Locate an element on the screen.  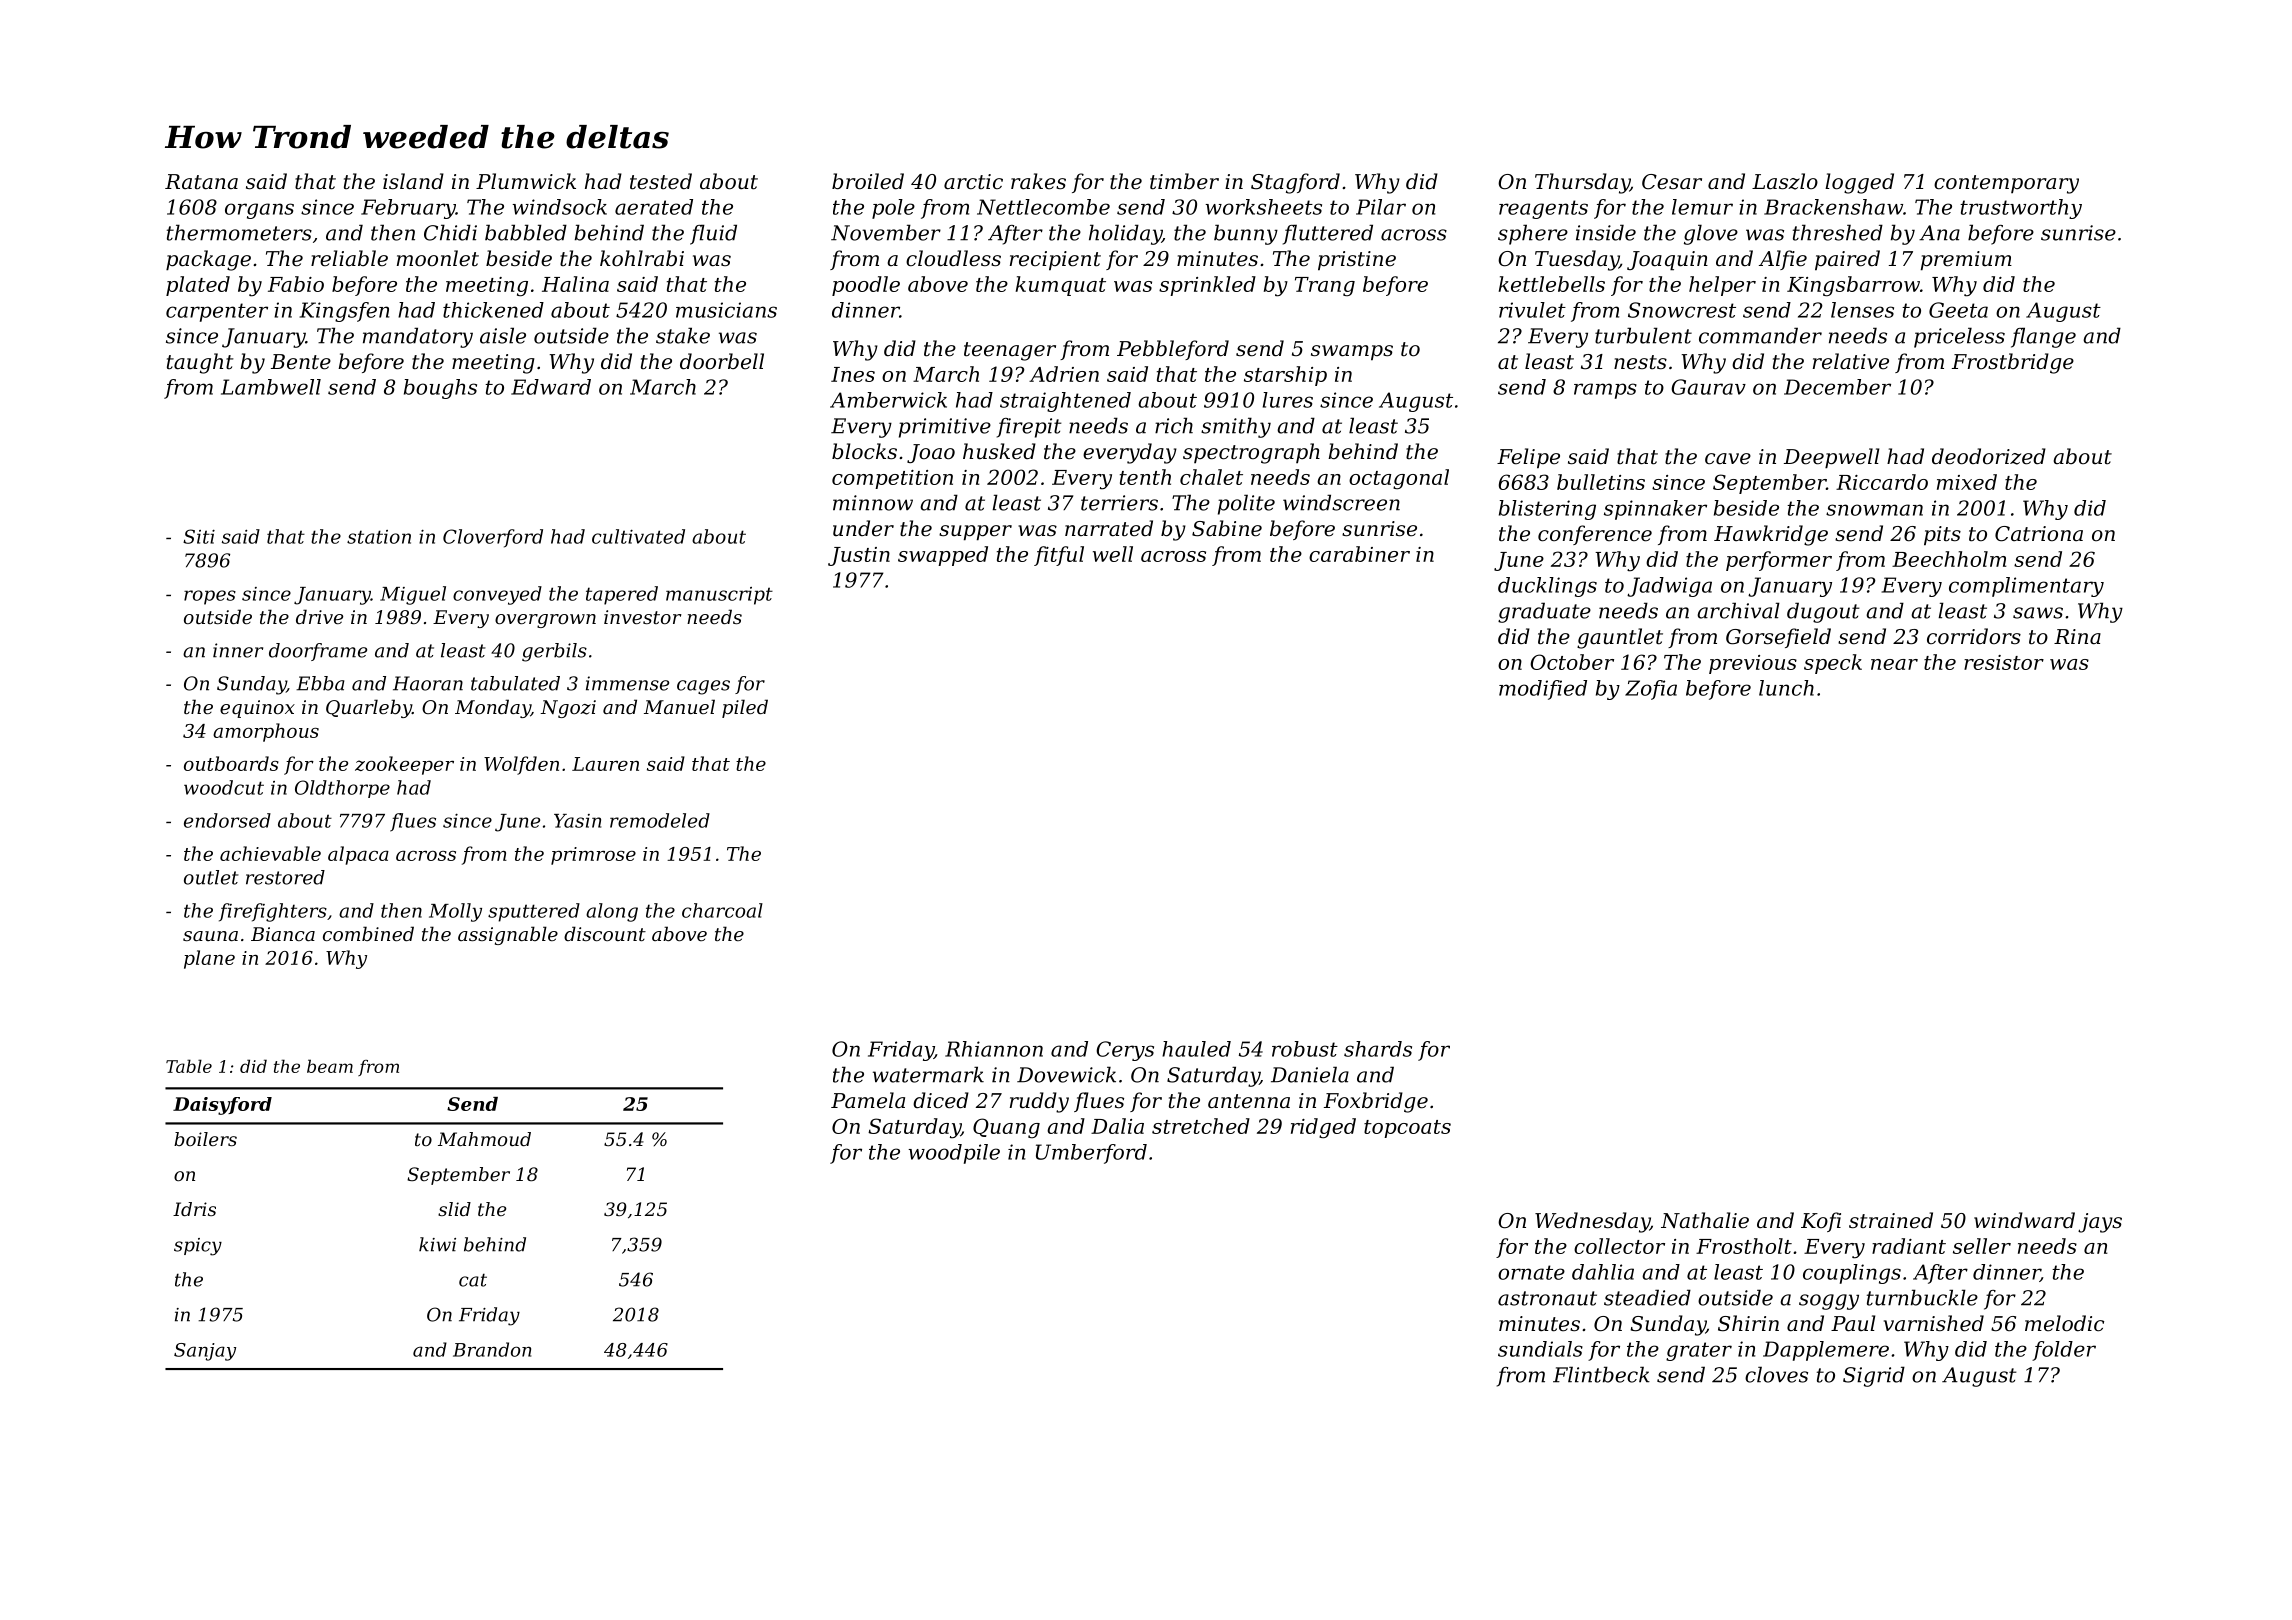
primrose is located at coordinates (593, 856).
